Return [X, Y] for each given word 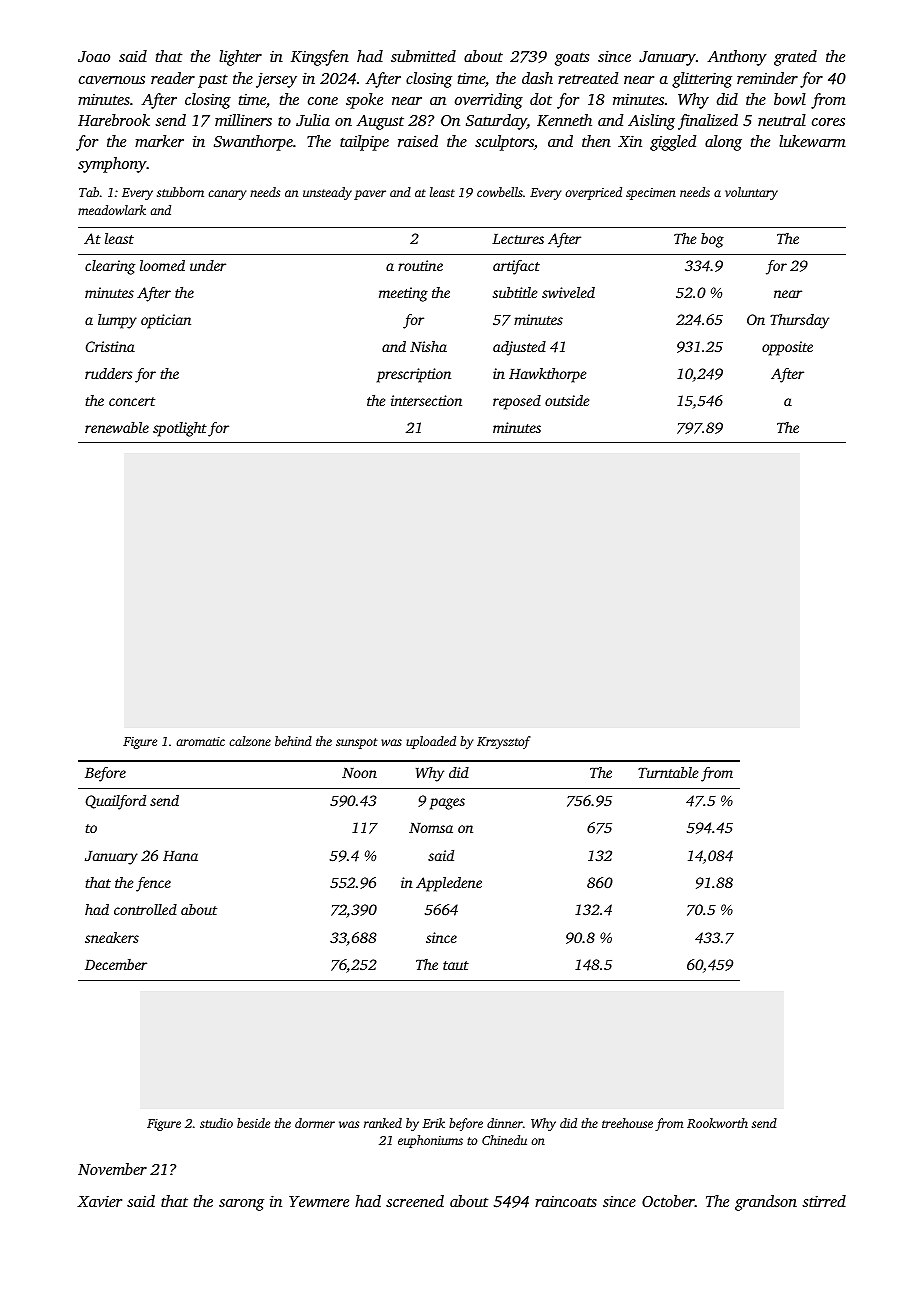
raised [418, 141]
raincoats [566, 1201]
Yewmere [319, 1201]
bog [712, 240]
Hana [180, 856]
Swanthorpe [253, 143]
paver [370, 195]
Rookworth [717, 1123]
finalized [708, 122]
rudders [108, 373]
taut [456, 965]
